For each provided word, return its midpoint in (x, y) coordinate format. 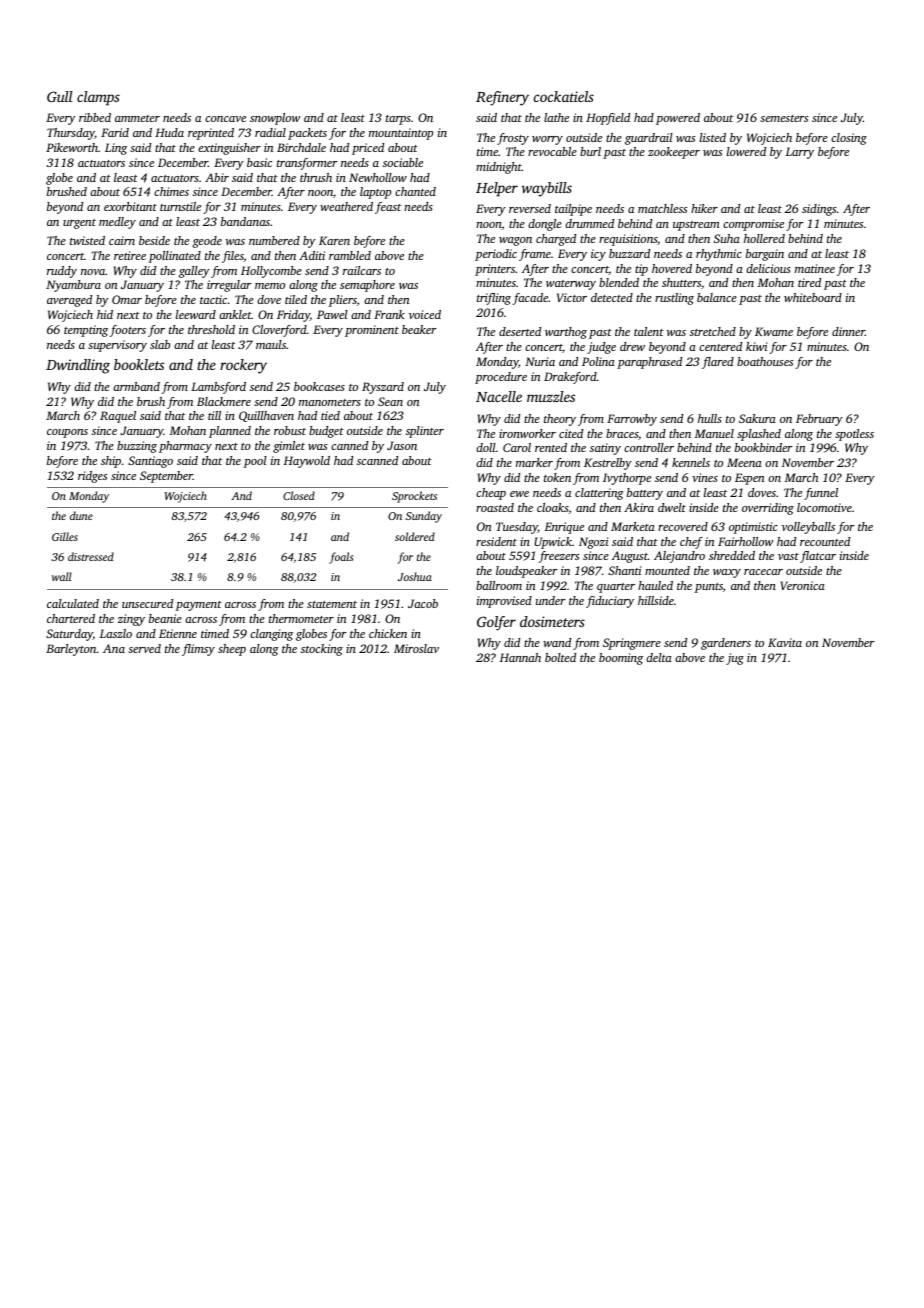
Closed (299, 495)
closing (849, 139)
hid (105, 314)
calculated (73, 603)
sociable (403, 162)
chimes (171, 191)
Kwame (774, 331)
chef (691, 543)
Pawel (332, 314)
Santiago (150, 462)
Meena (744, 462)
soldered (415, 536)
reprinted (211, 134)
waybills (547, 189)
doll (486, 447)
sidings (819, 210)
